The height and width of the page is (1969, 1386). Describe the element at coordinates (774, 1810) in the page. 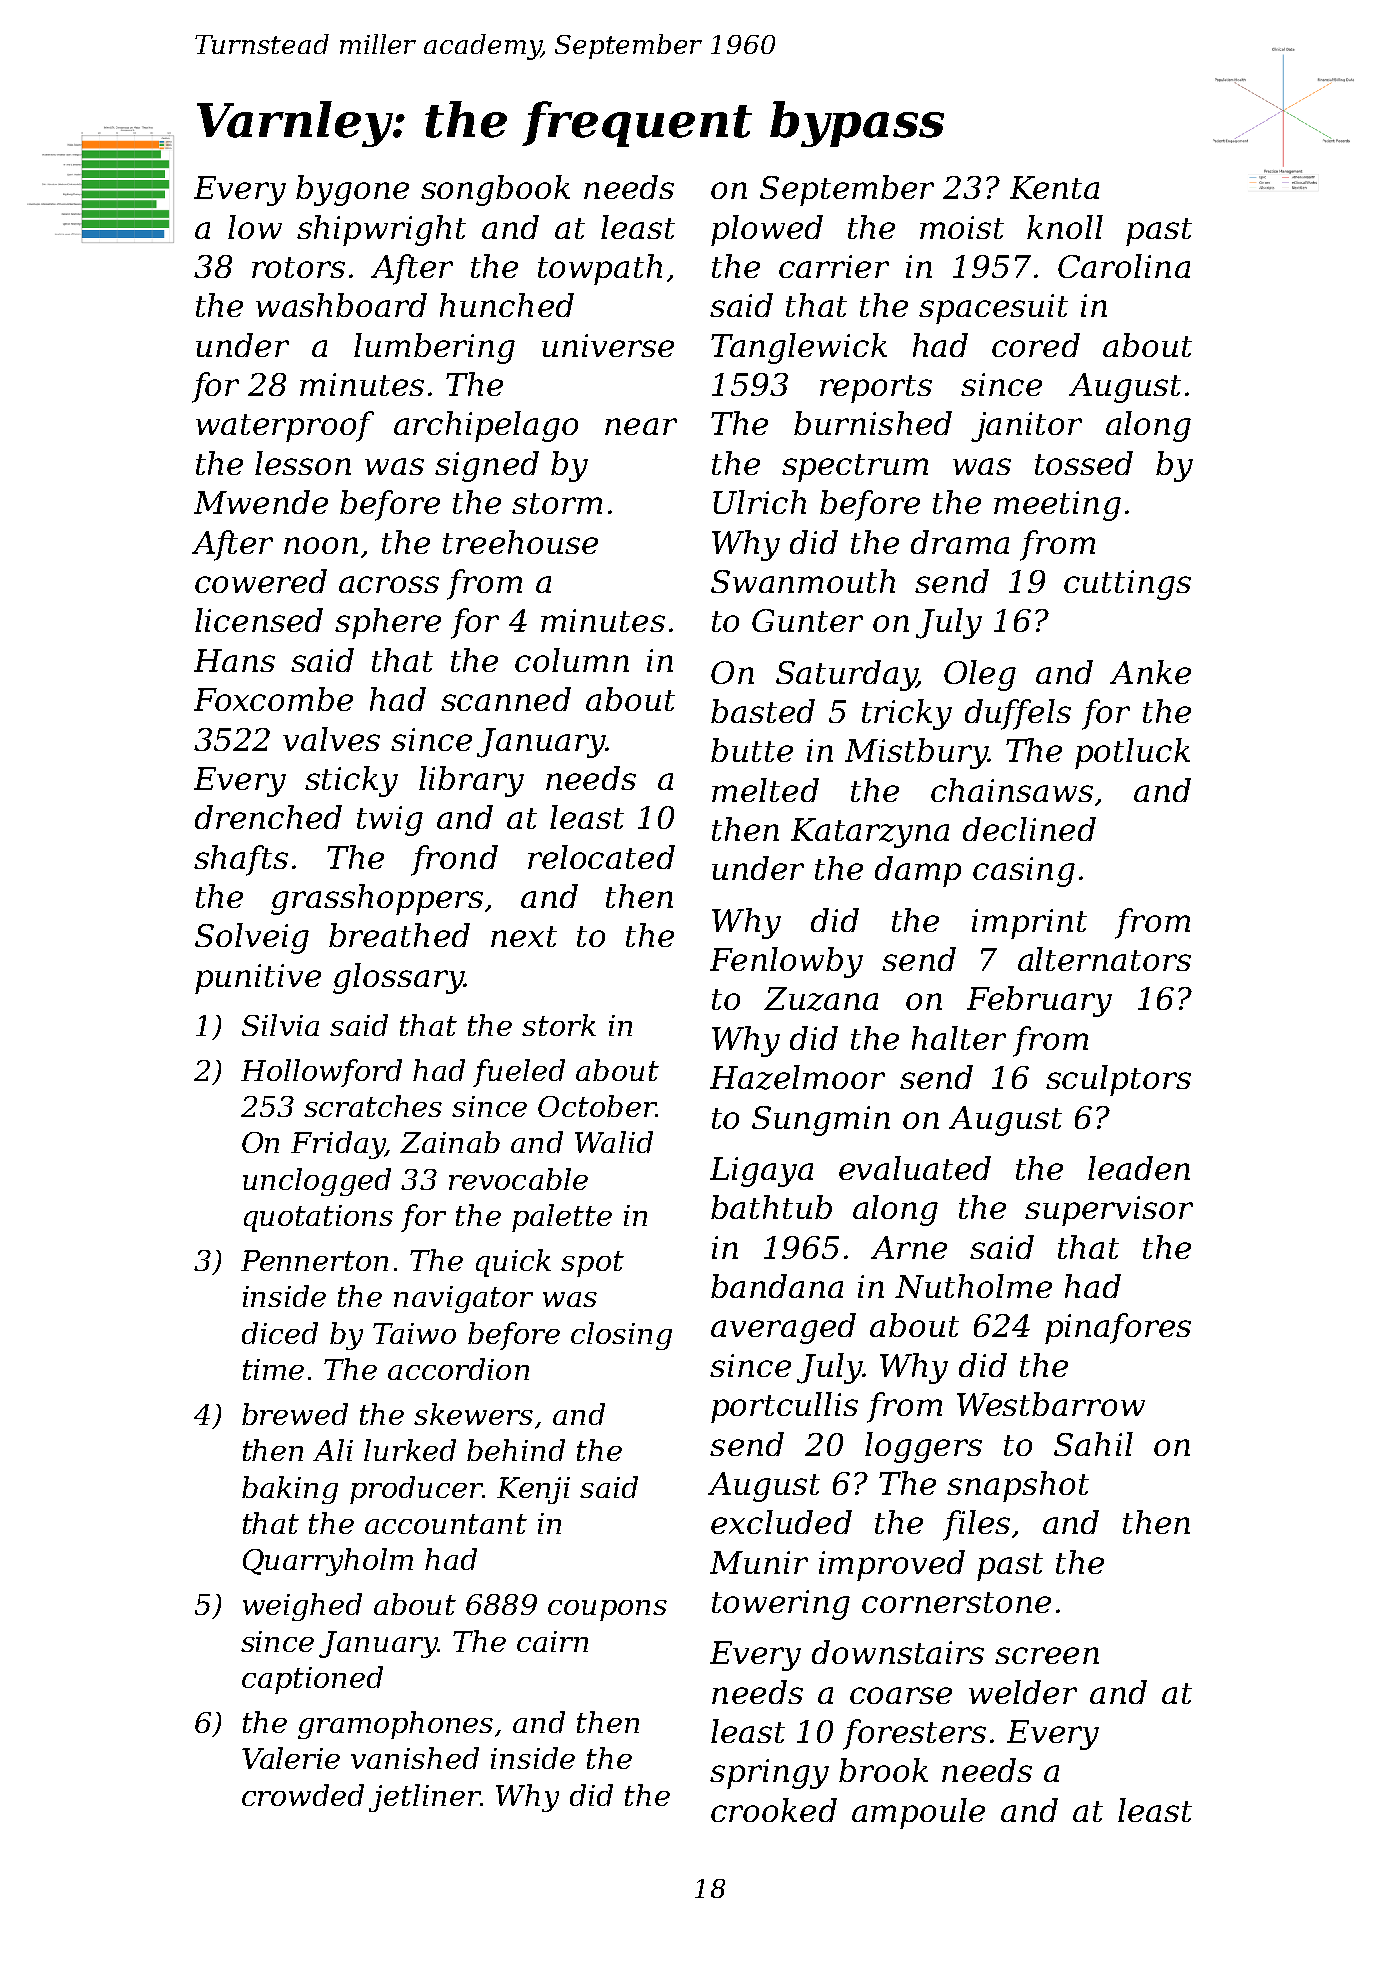

I see `crooked` at that location.
